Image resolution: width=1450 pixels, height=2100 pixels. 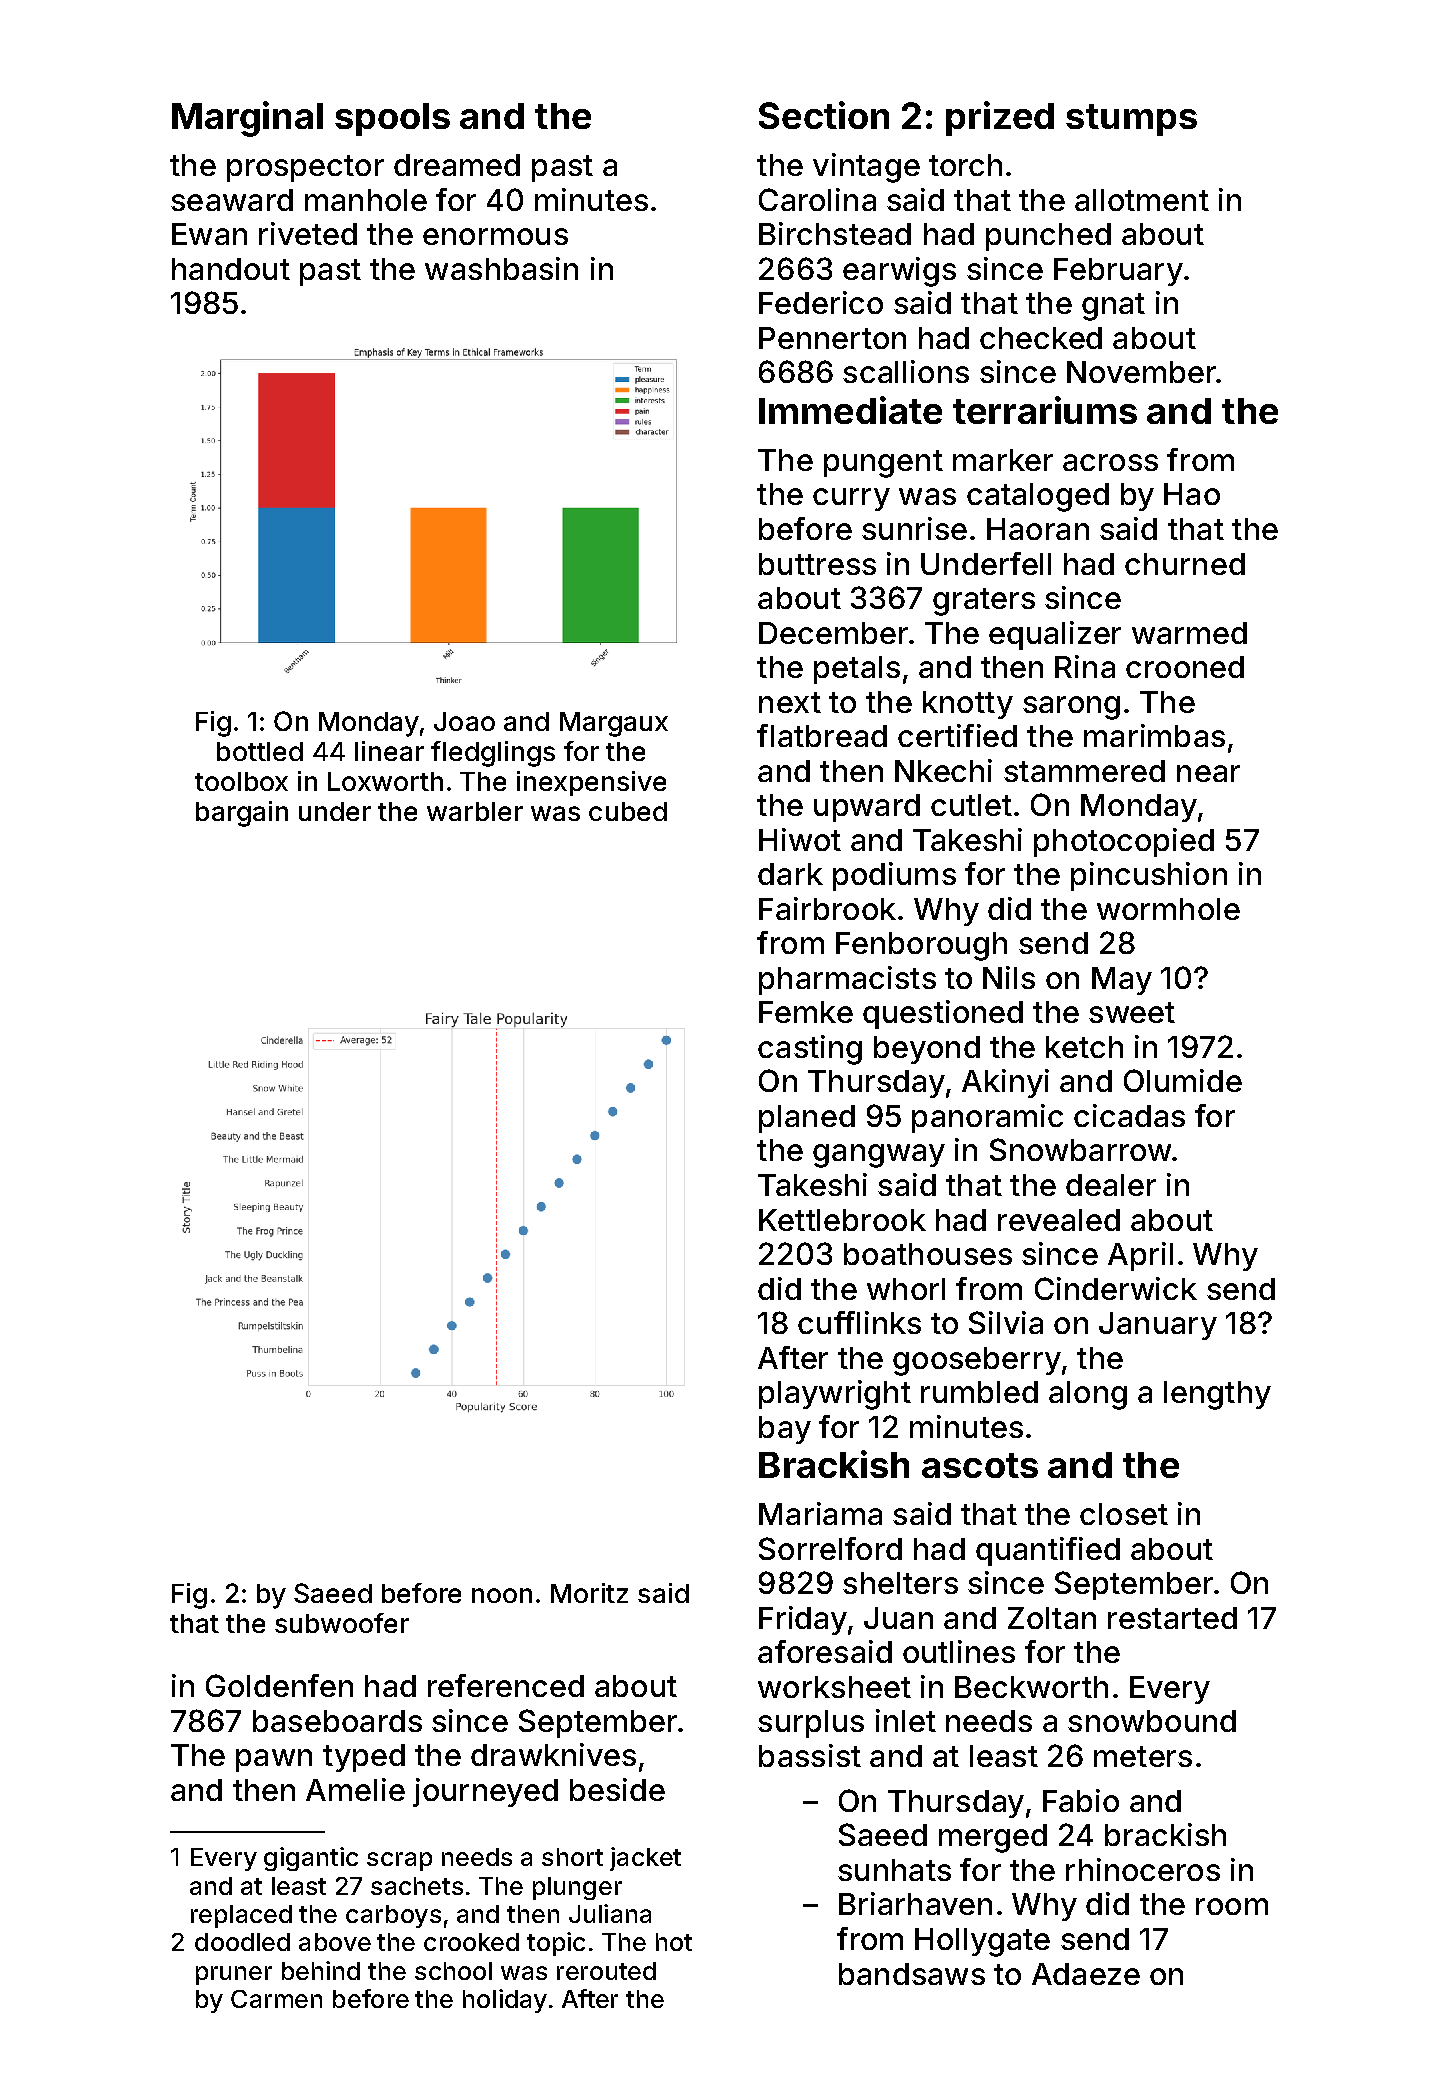 What do you see at coordinates (260, 751) in the page?
I see `bottled` at bounding box center [260, 751].
